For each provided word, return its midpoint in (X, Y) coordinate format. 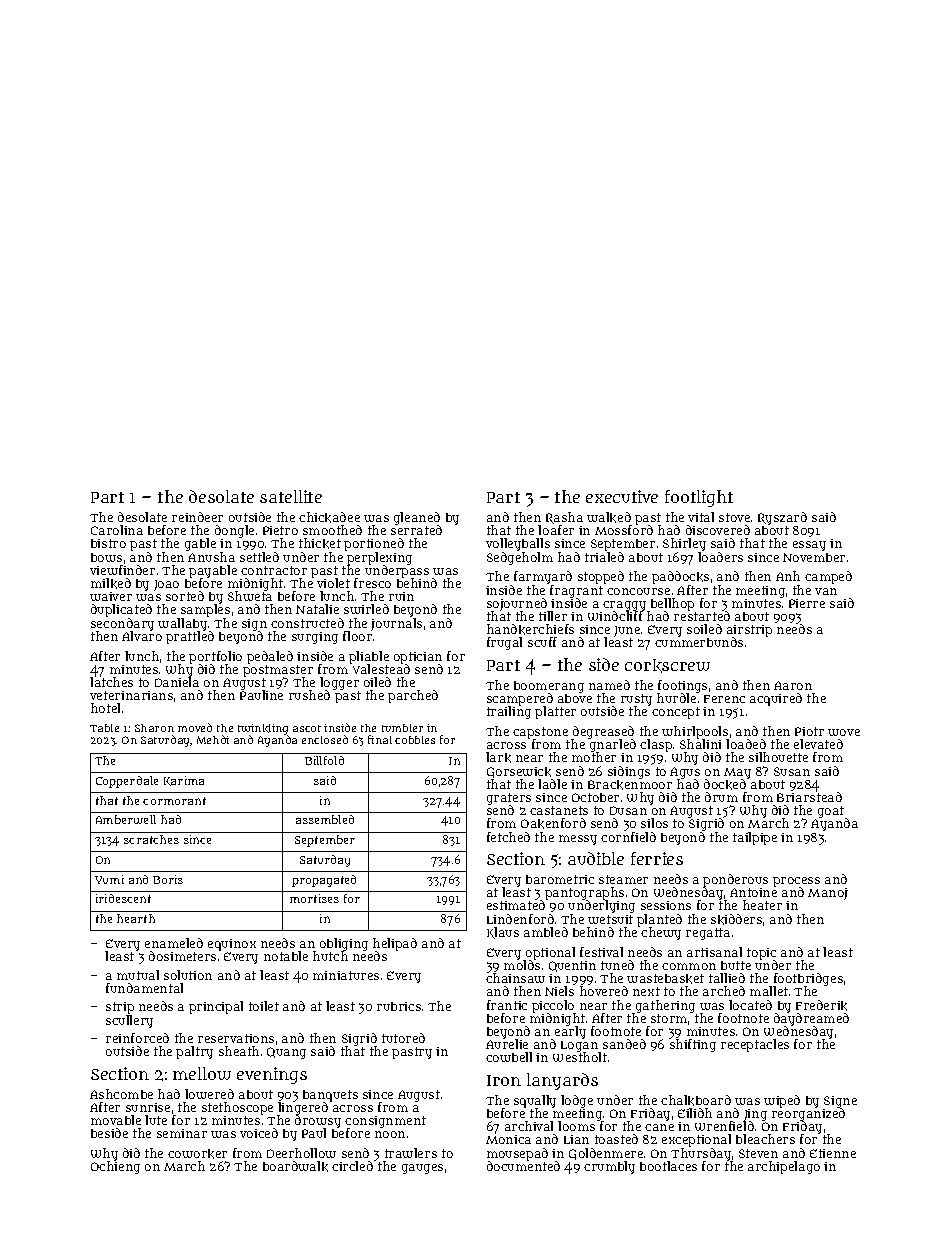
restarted (702, 616)
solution (188, 975)
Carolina (117, 530)
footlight (699, 498)
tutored (403, 1038)
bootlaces (668, 1166)
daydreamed (811, 1019)
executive (622, 496)
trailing (509, 713)
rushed (309, 695)
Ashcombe (121, 1094)
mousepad (517, 1154)
